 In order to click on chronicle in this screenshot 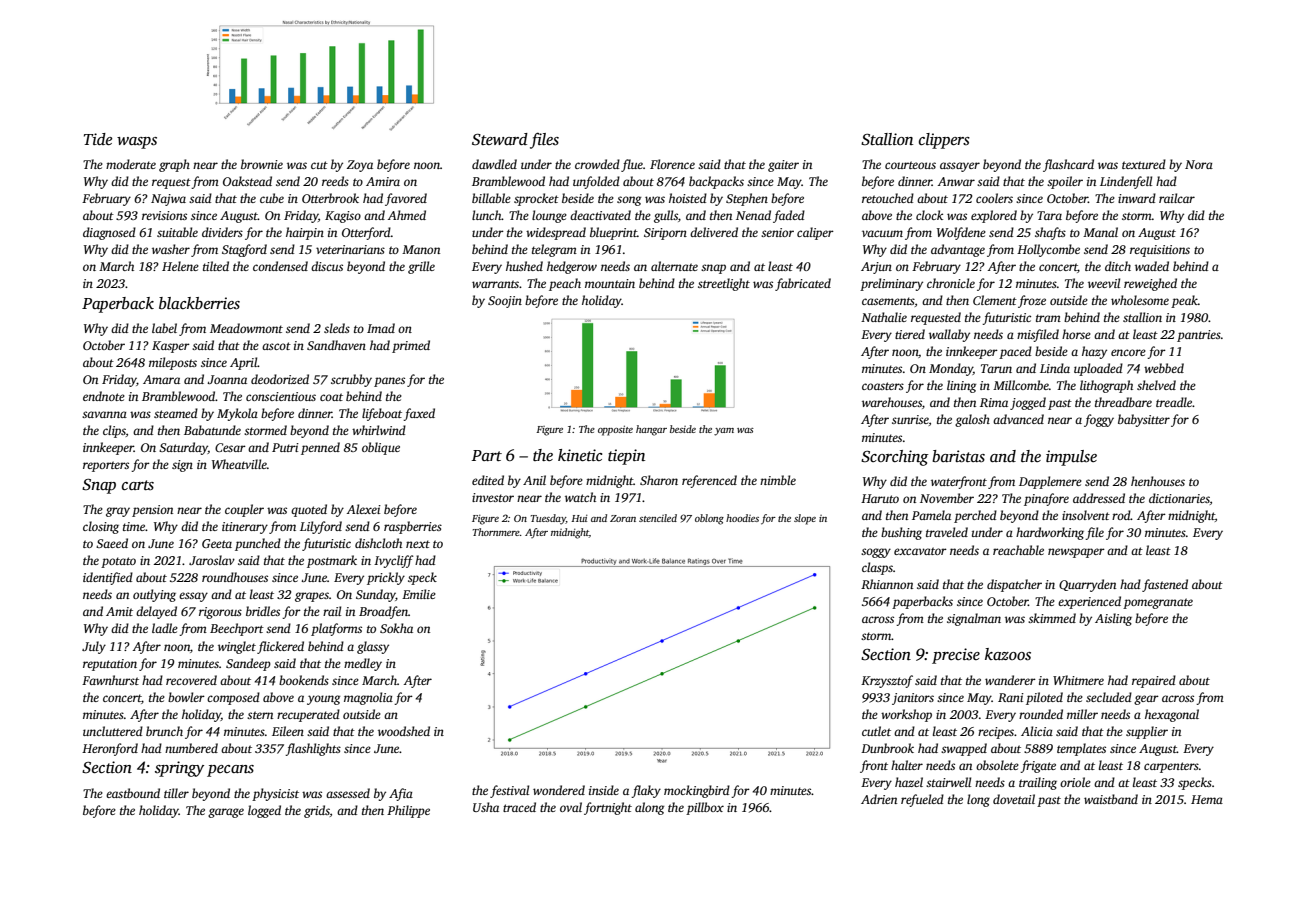, I will do `click(951, 283)`.
